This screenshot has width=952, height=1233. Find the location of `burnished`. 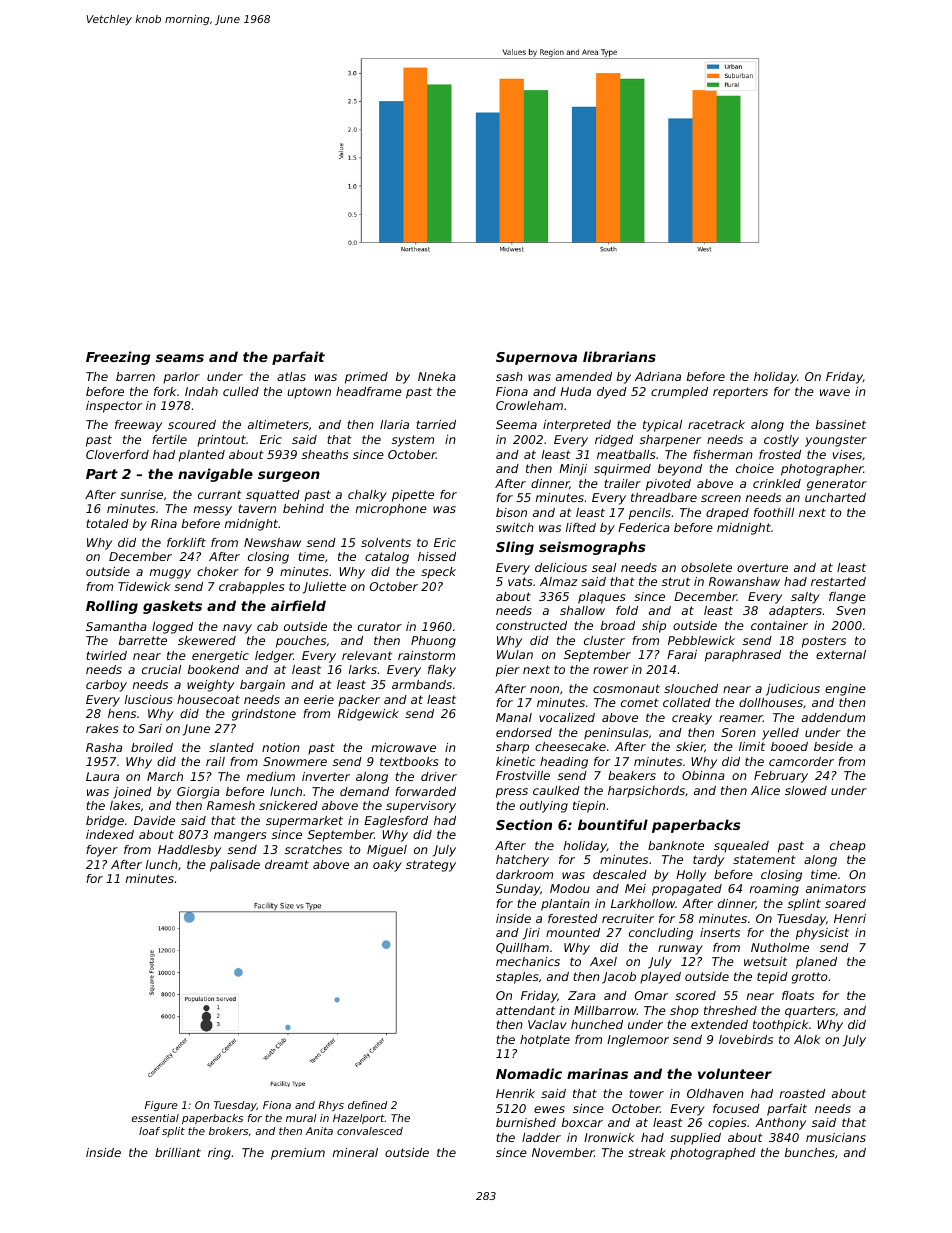

burnished is located at coordinates (526, 1122).
